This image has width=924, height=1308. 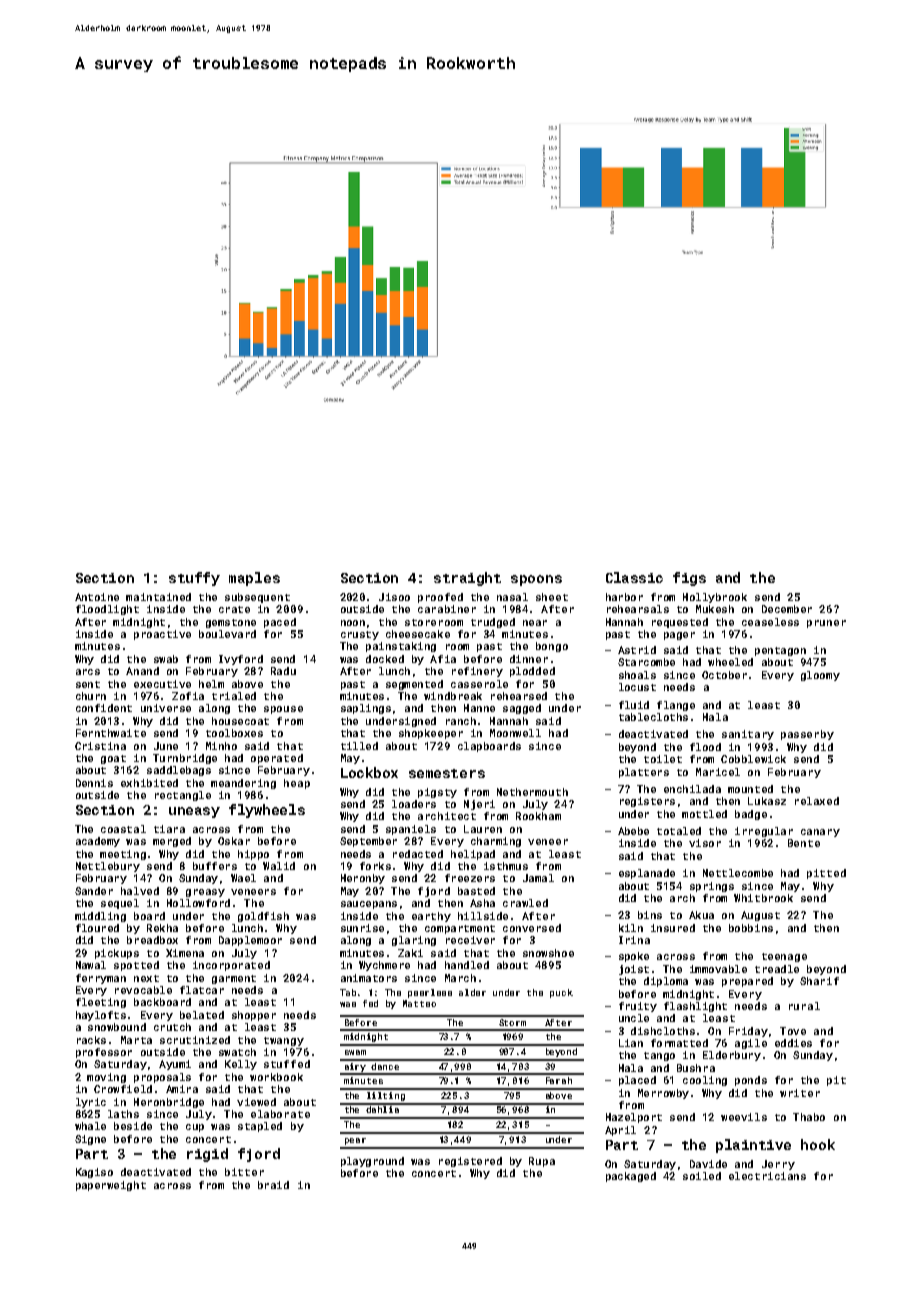 I want to click on Antoine, so click(x=97, y=597).
